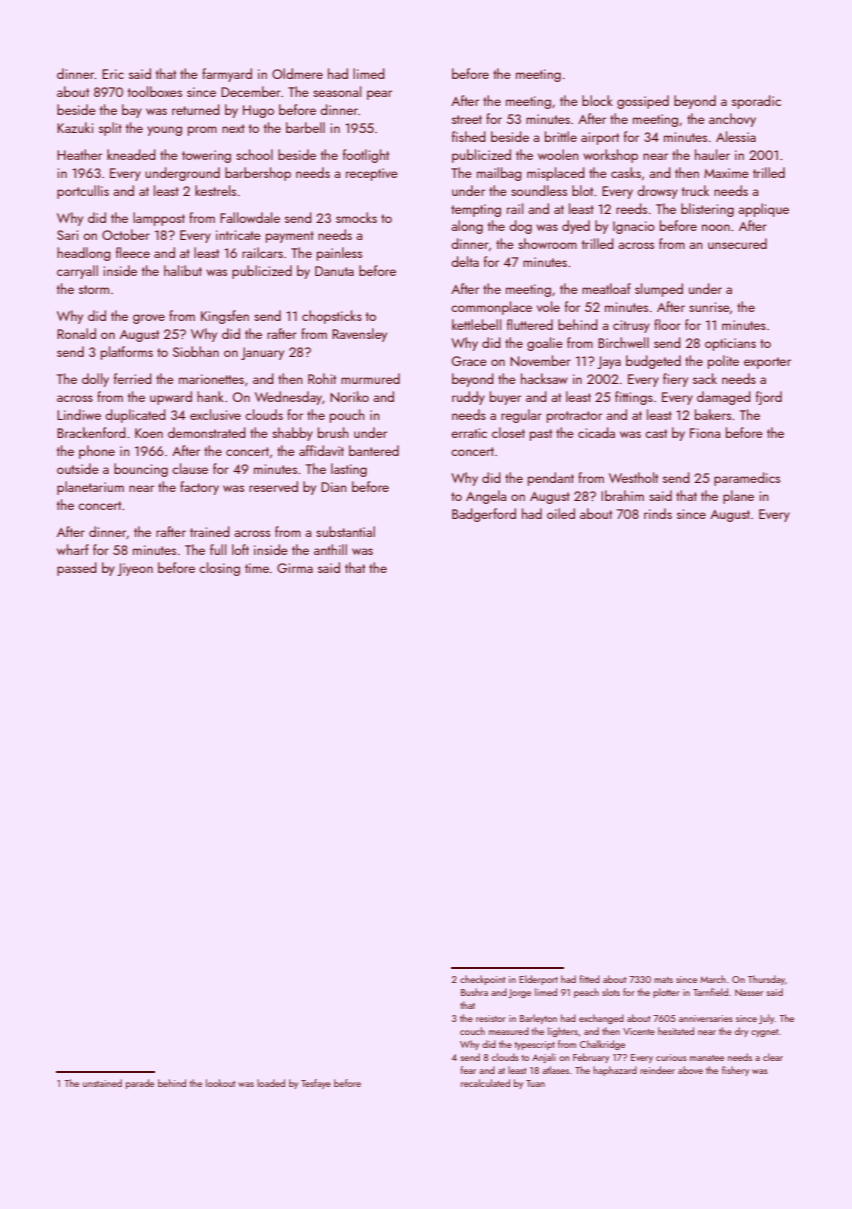 The height and width of the screenshot is (1209, 852). What do you see at coordinates (467, 119) in the screenshot?
I see `street` at bounding box center [467, 119].
